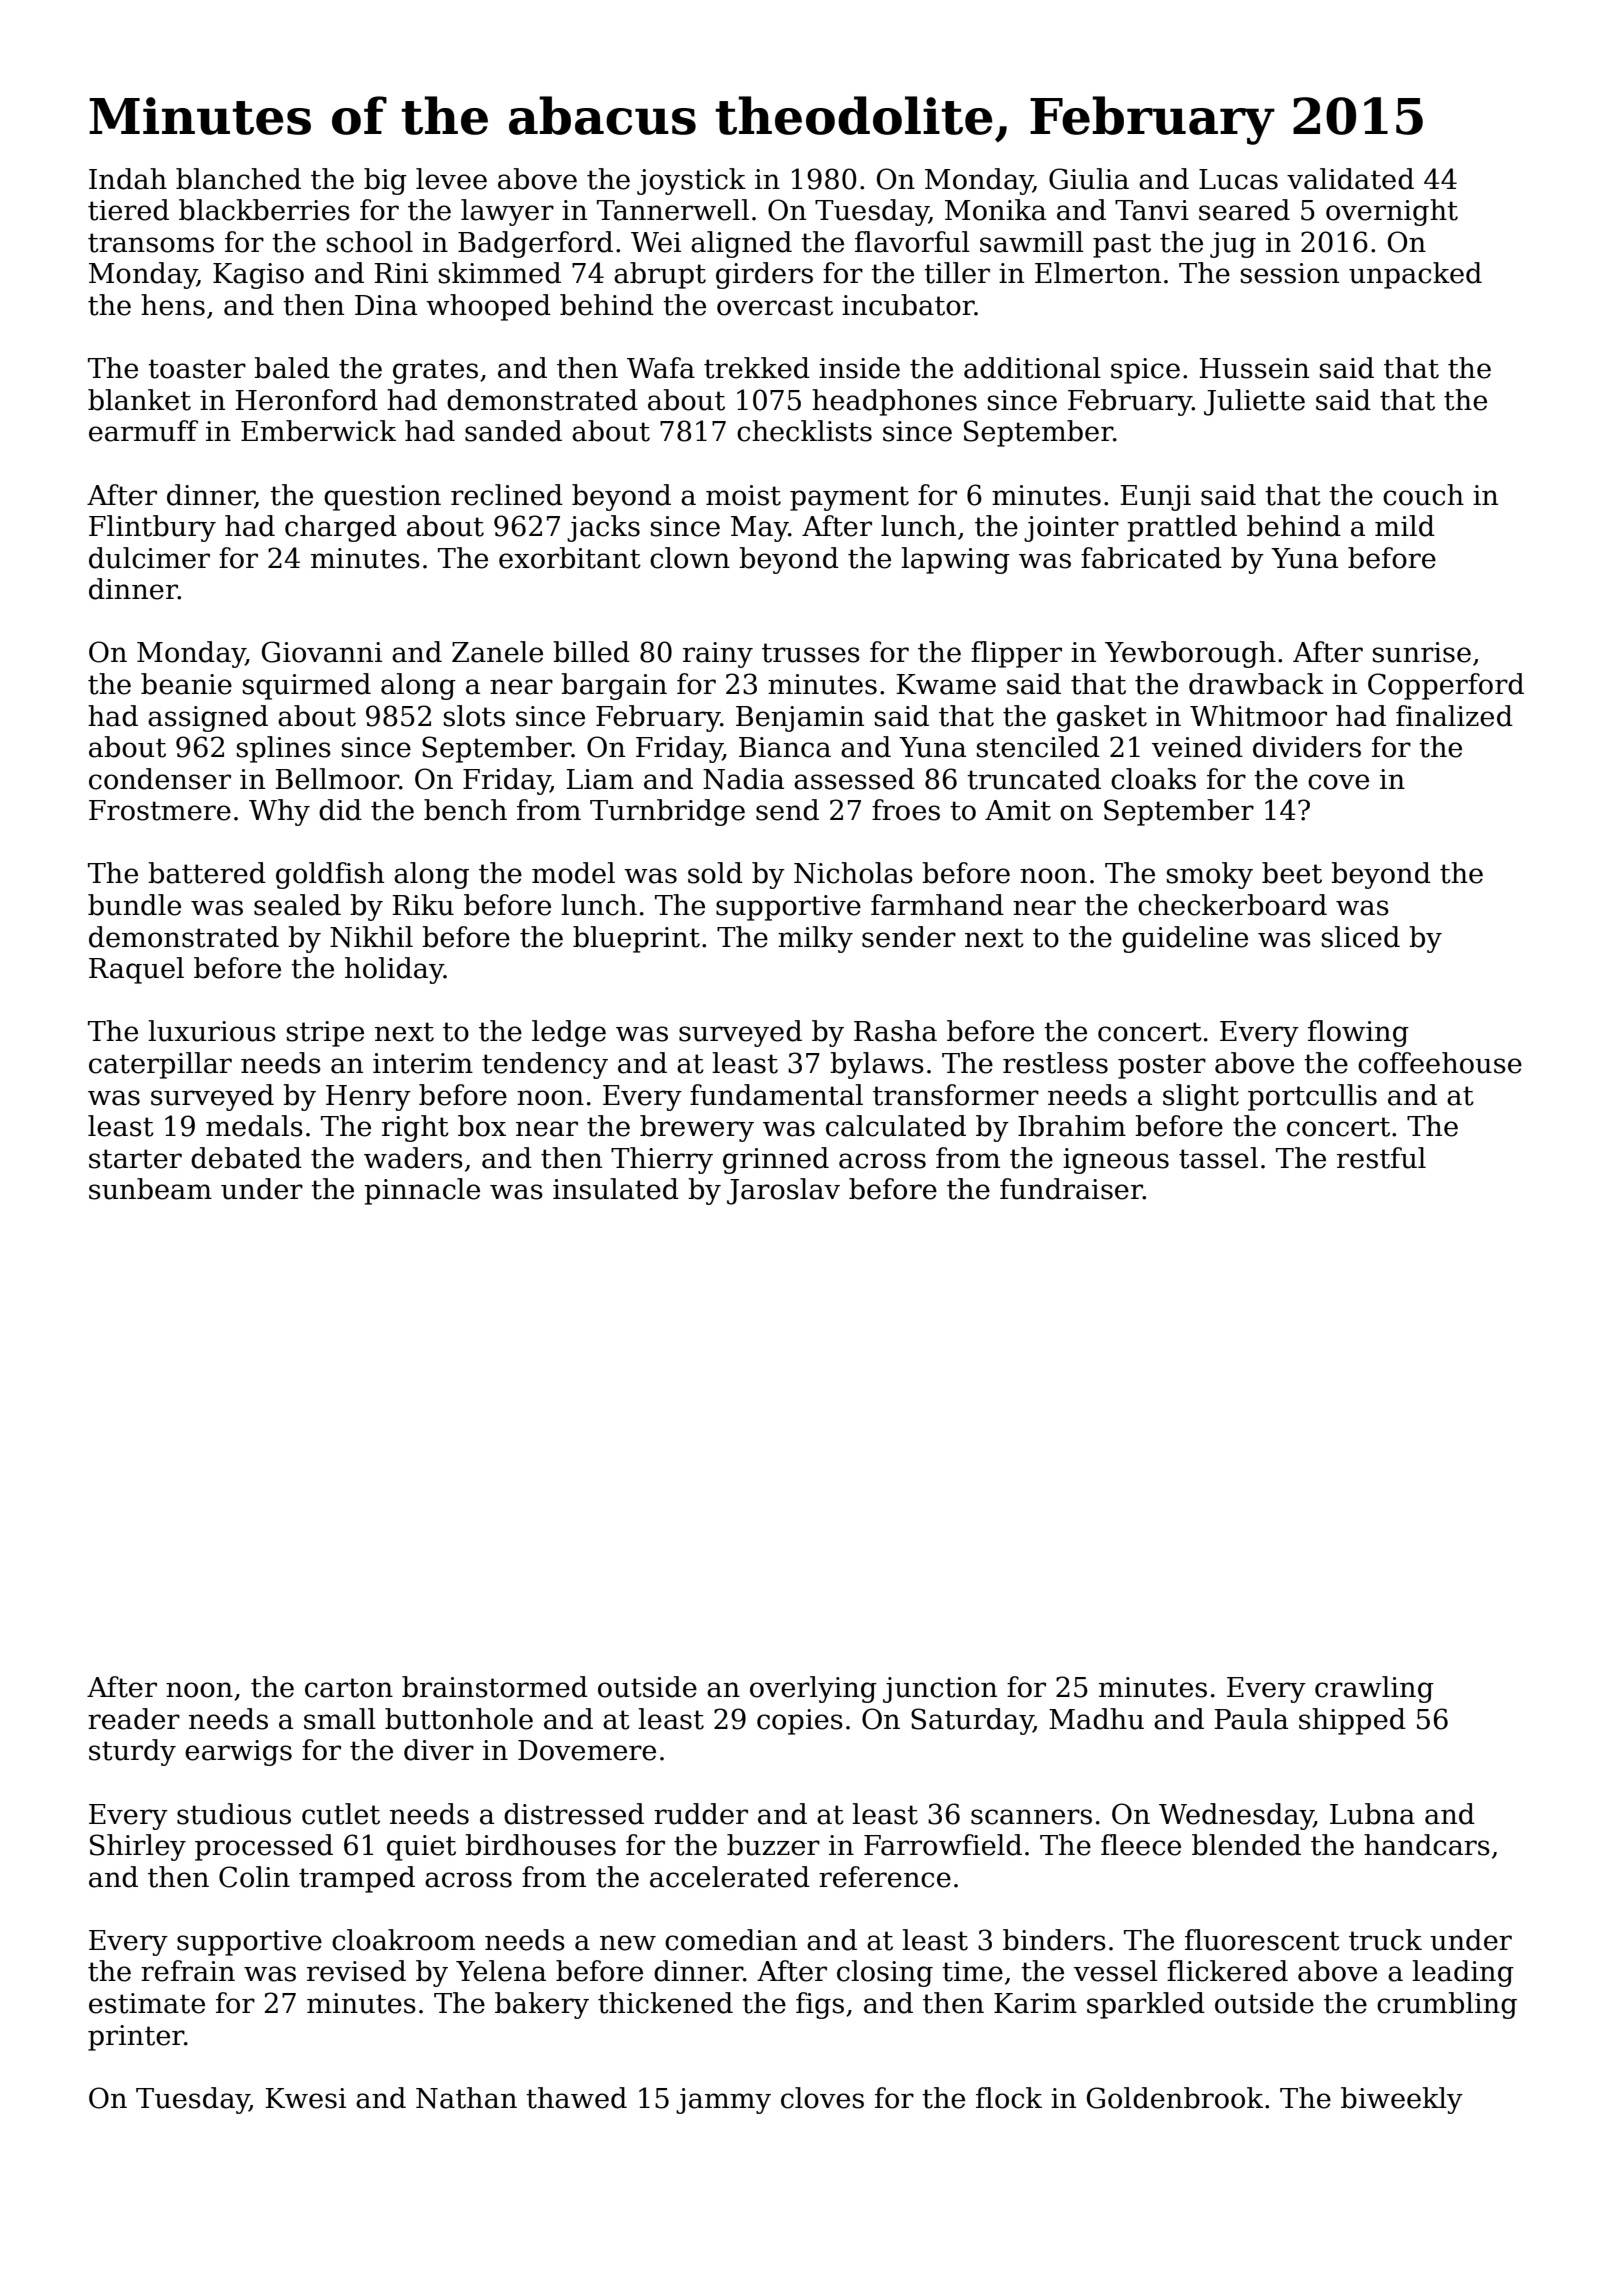 This page has height=2292, width=1620. I want to click on binders, so click(1054, 1940).
